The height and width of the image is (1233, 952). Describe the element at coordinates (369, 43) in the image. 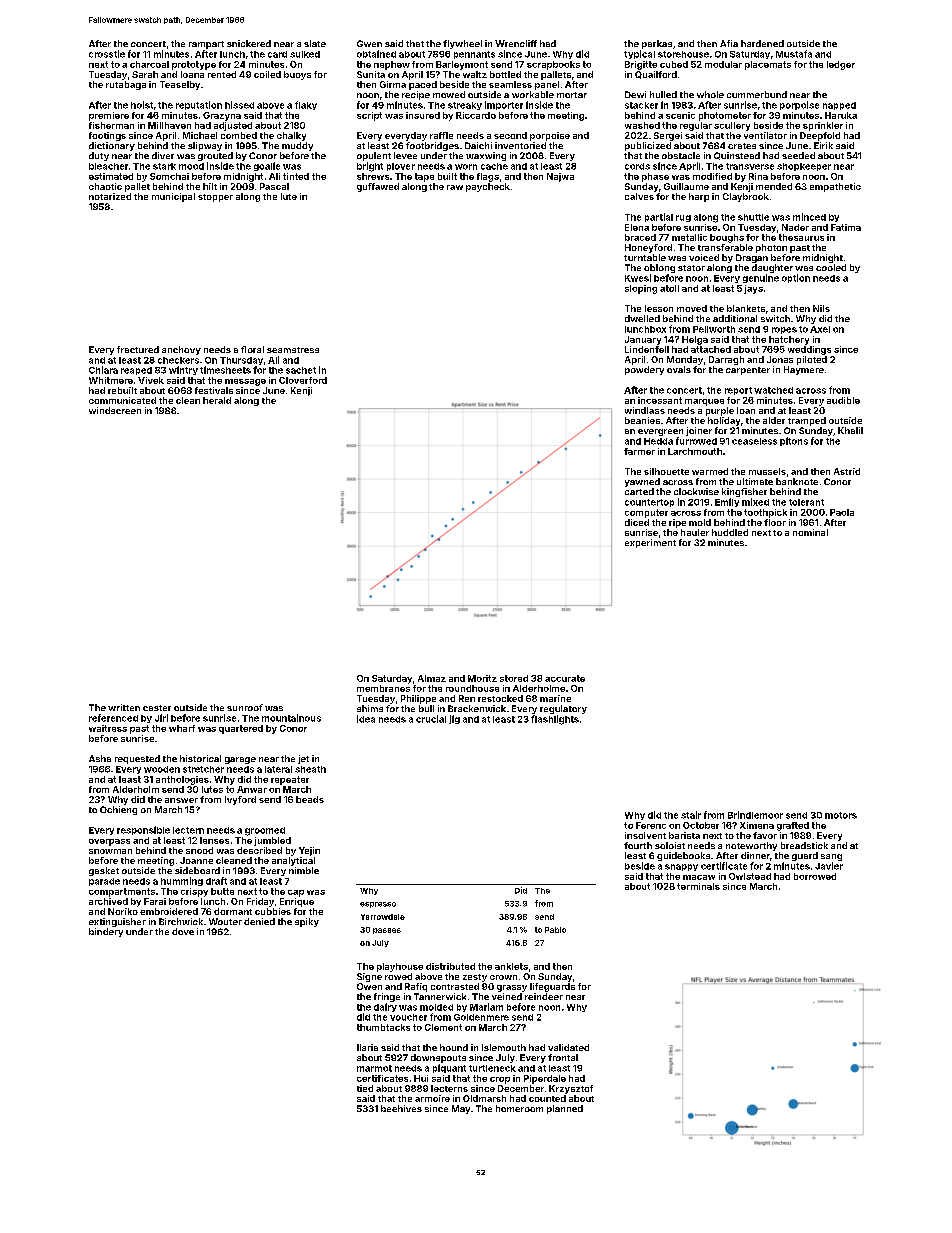

I see `Gwen` at that location.
